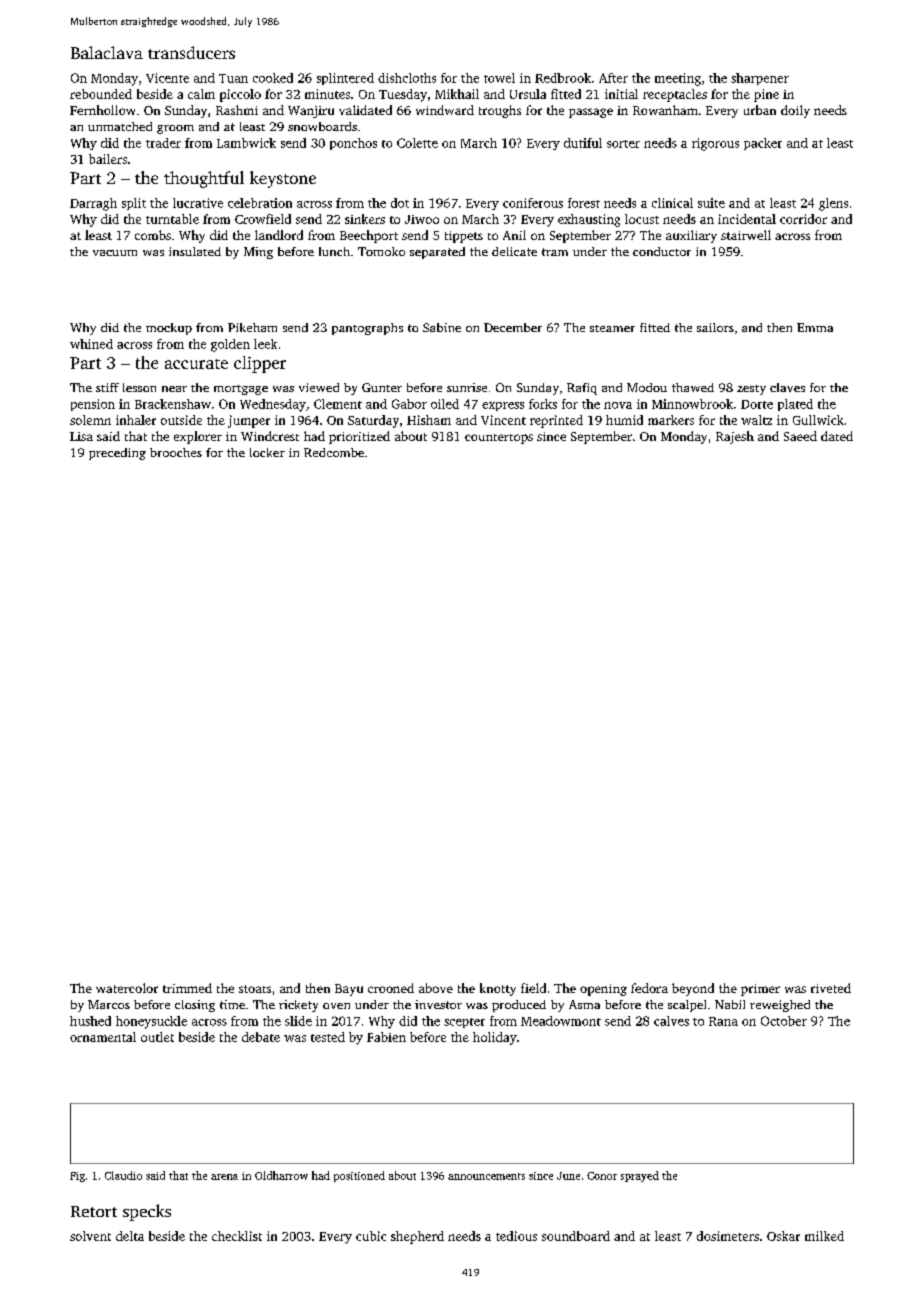 The image size is (924, 1308). I want to click on Colette, so click(417, 143).
